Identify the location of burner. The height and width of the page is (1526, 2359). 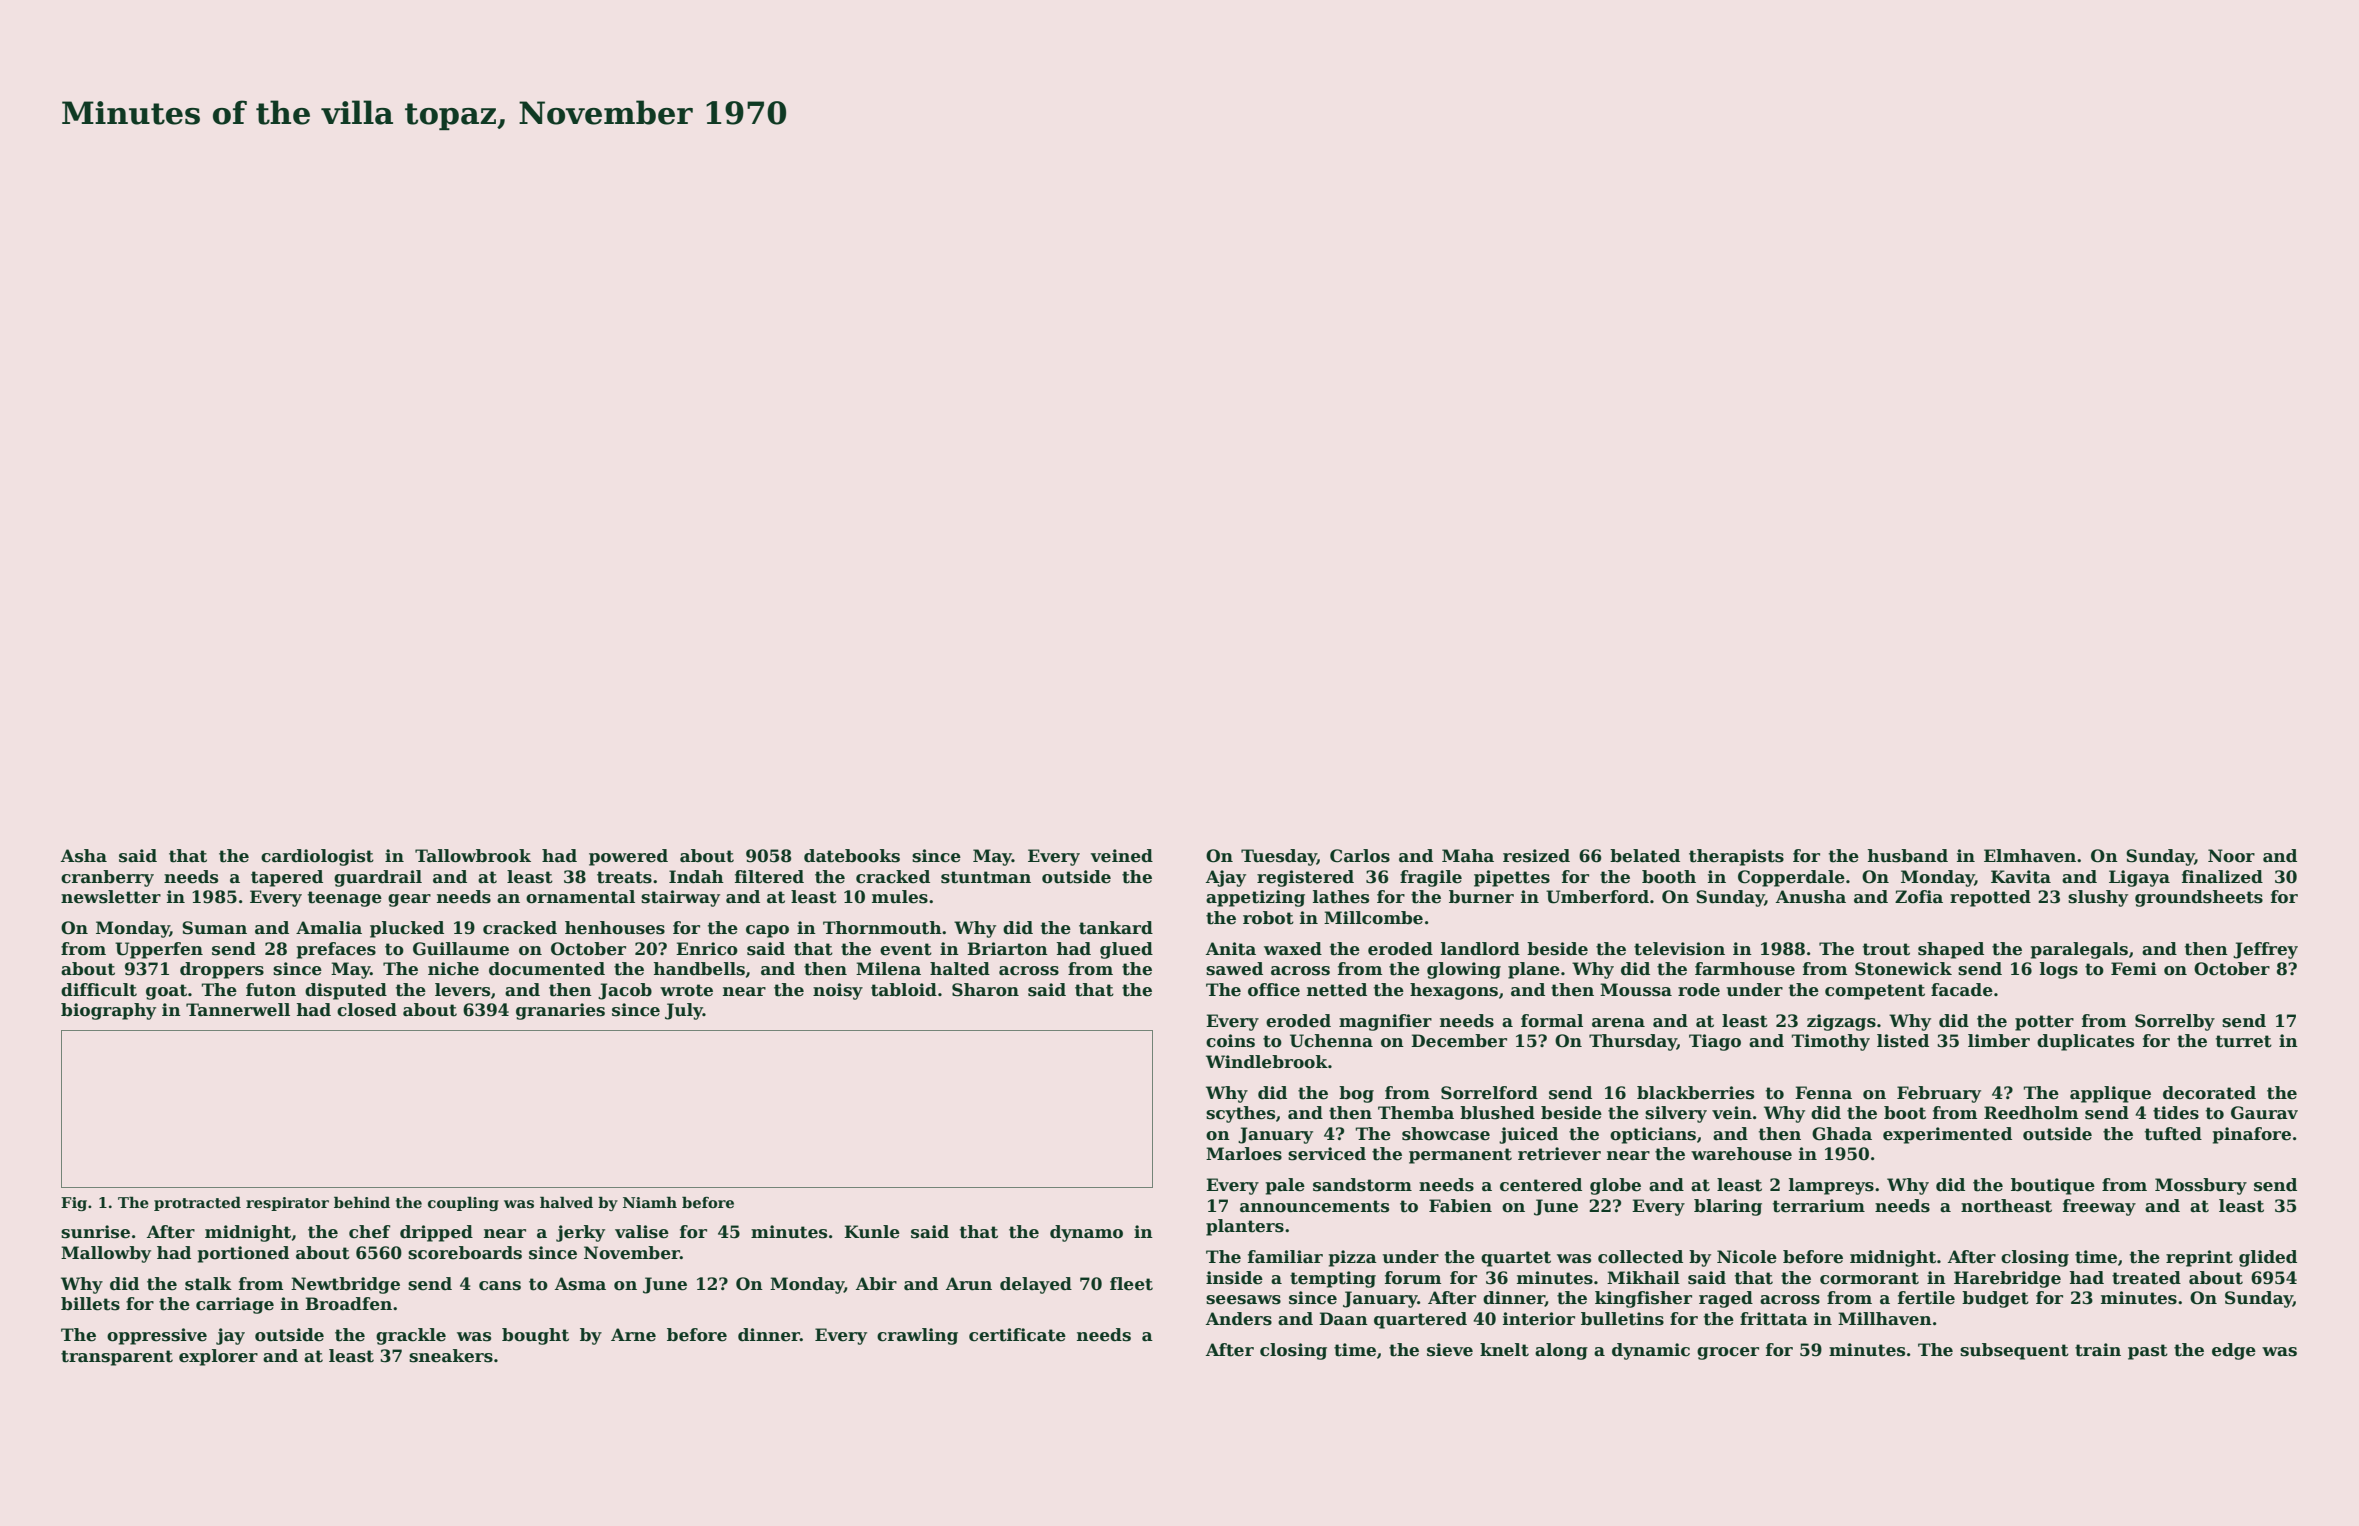
(1481, 897).
